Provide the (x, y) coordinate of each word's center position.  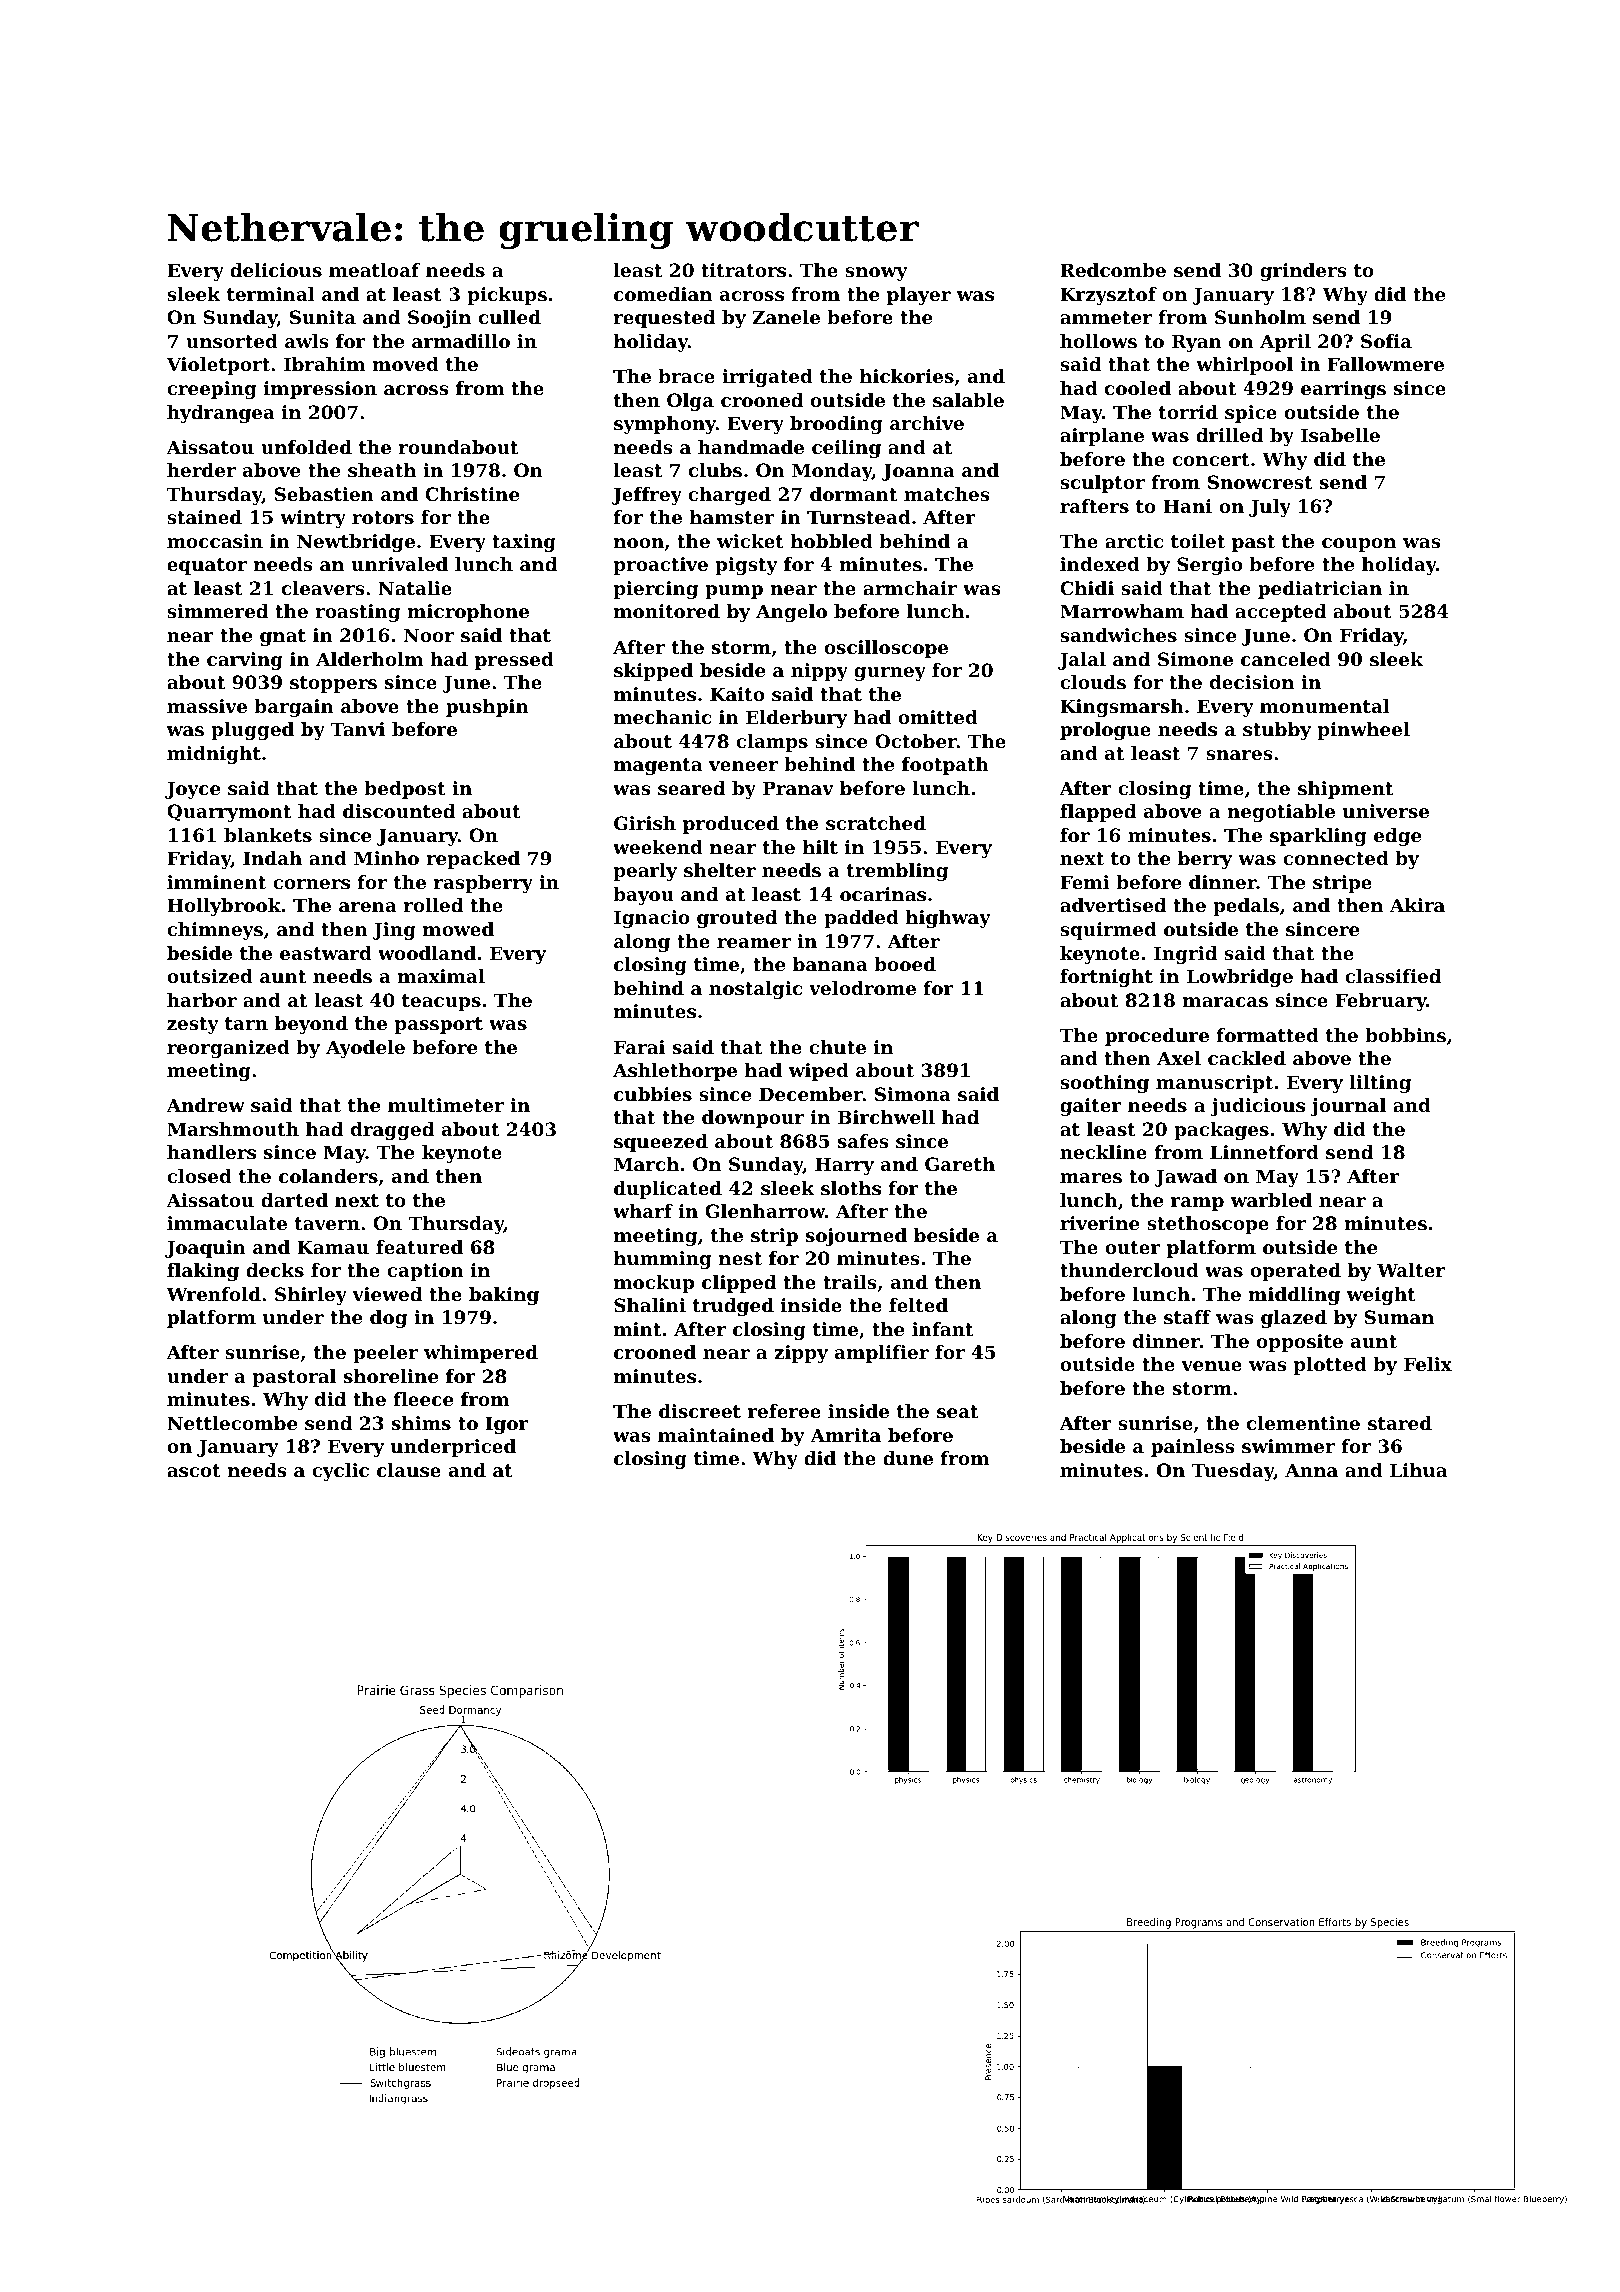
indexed (1100, 564)
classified (1393, 976)
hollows (1098, 341)
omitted (938, 717)
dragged (392, 1131)
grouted (737, 919)
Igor (507, 1425)
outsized (210, 976)
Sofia (1386, 341)
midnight (214, 755)
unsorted (232, 341)
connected (1336, 858)
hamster (732, 517)
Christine (472, 494)
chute (837, 1047)
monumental (1325, 706)
